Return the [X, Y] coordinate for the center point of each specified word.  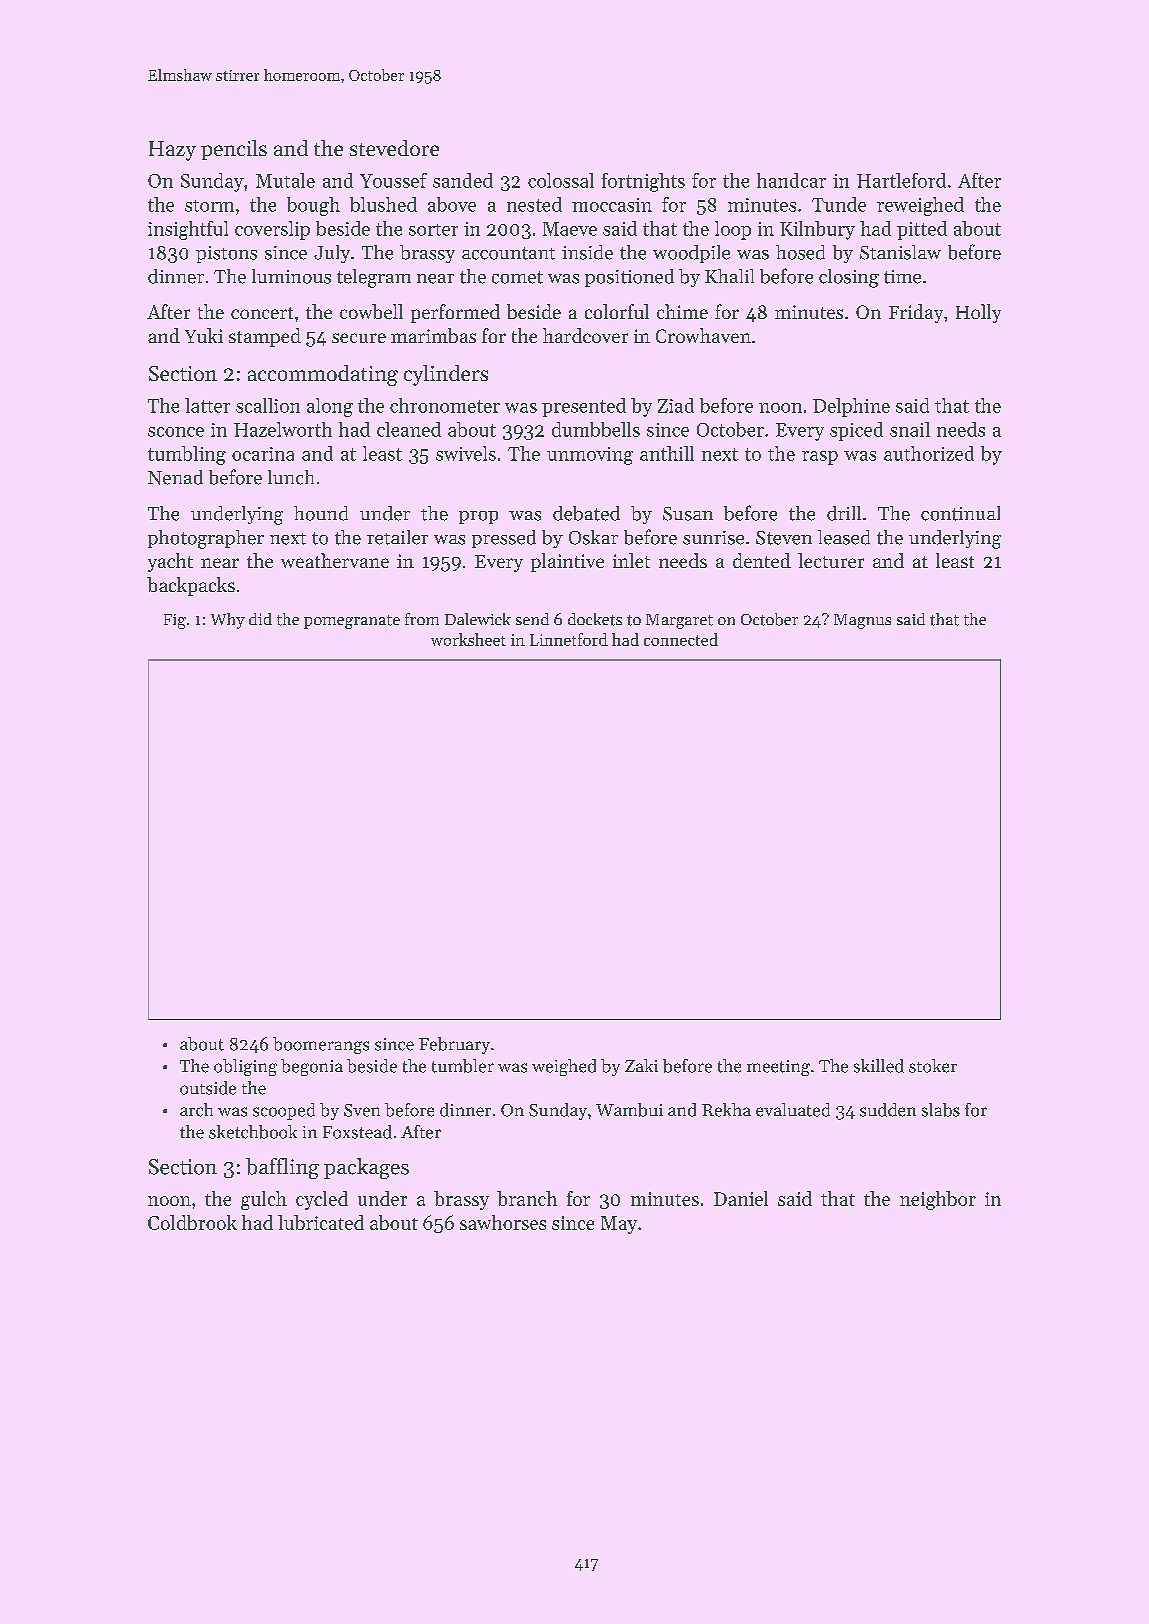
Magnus [862, 621]
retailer [397, 537]
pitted [922, 230]
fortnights [643, 182]
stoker [933, 1066]
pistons [226, 254]
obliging [245, 1067]
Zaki [641, 1065]
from [422, 619]
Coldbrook [192, 1222]
